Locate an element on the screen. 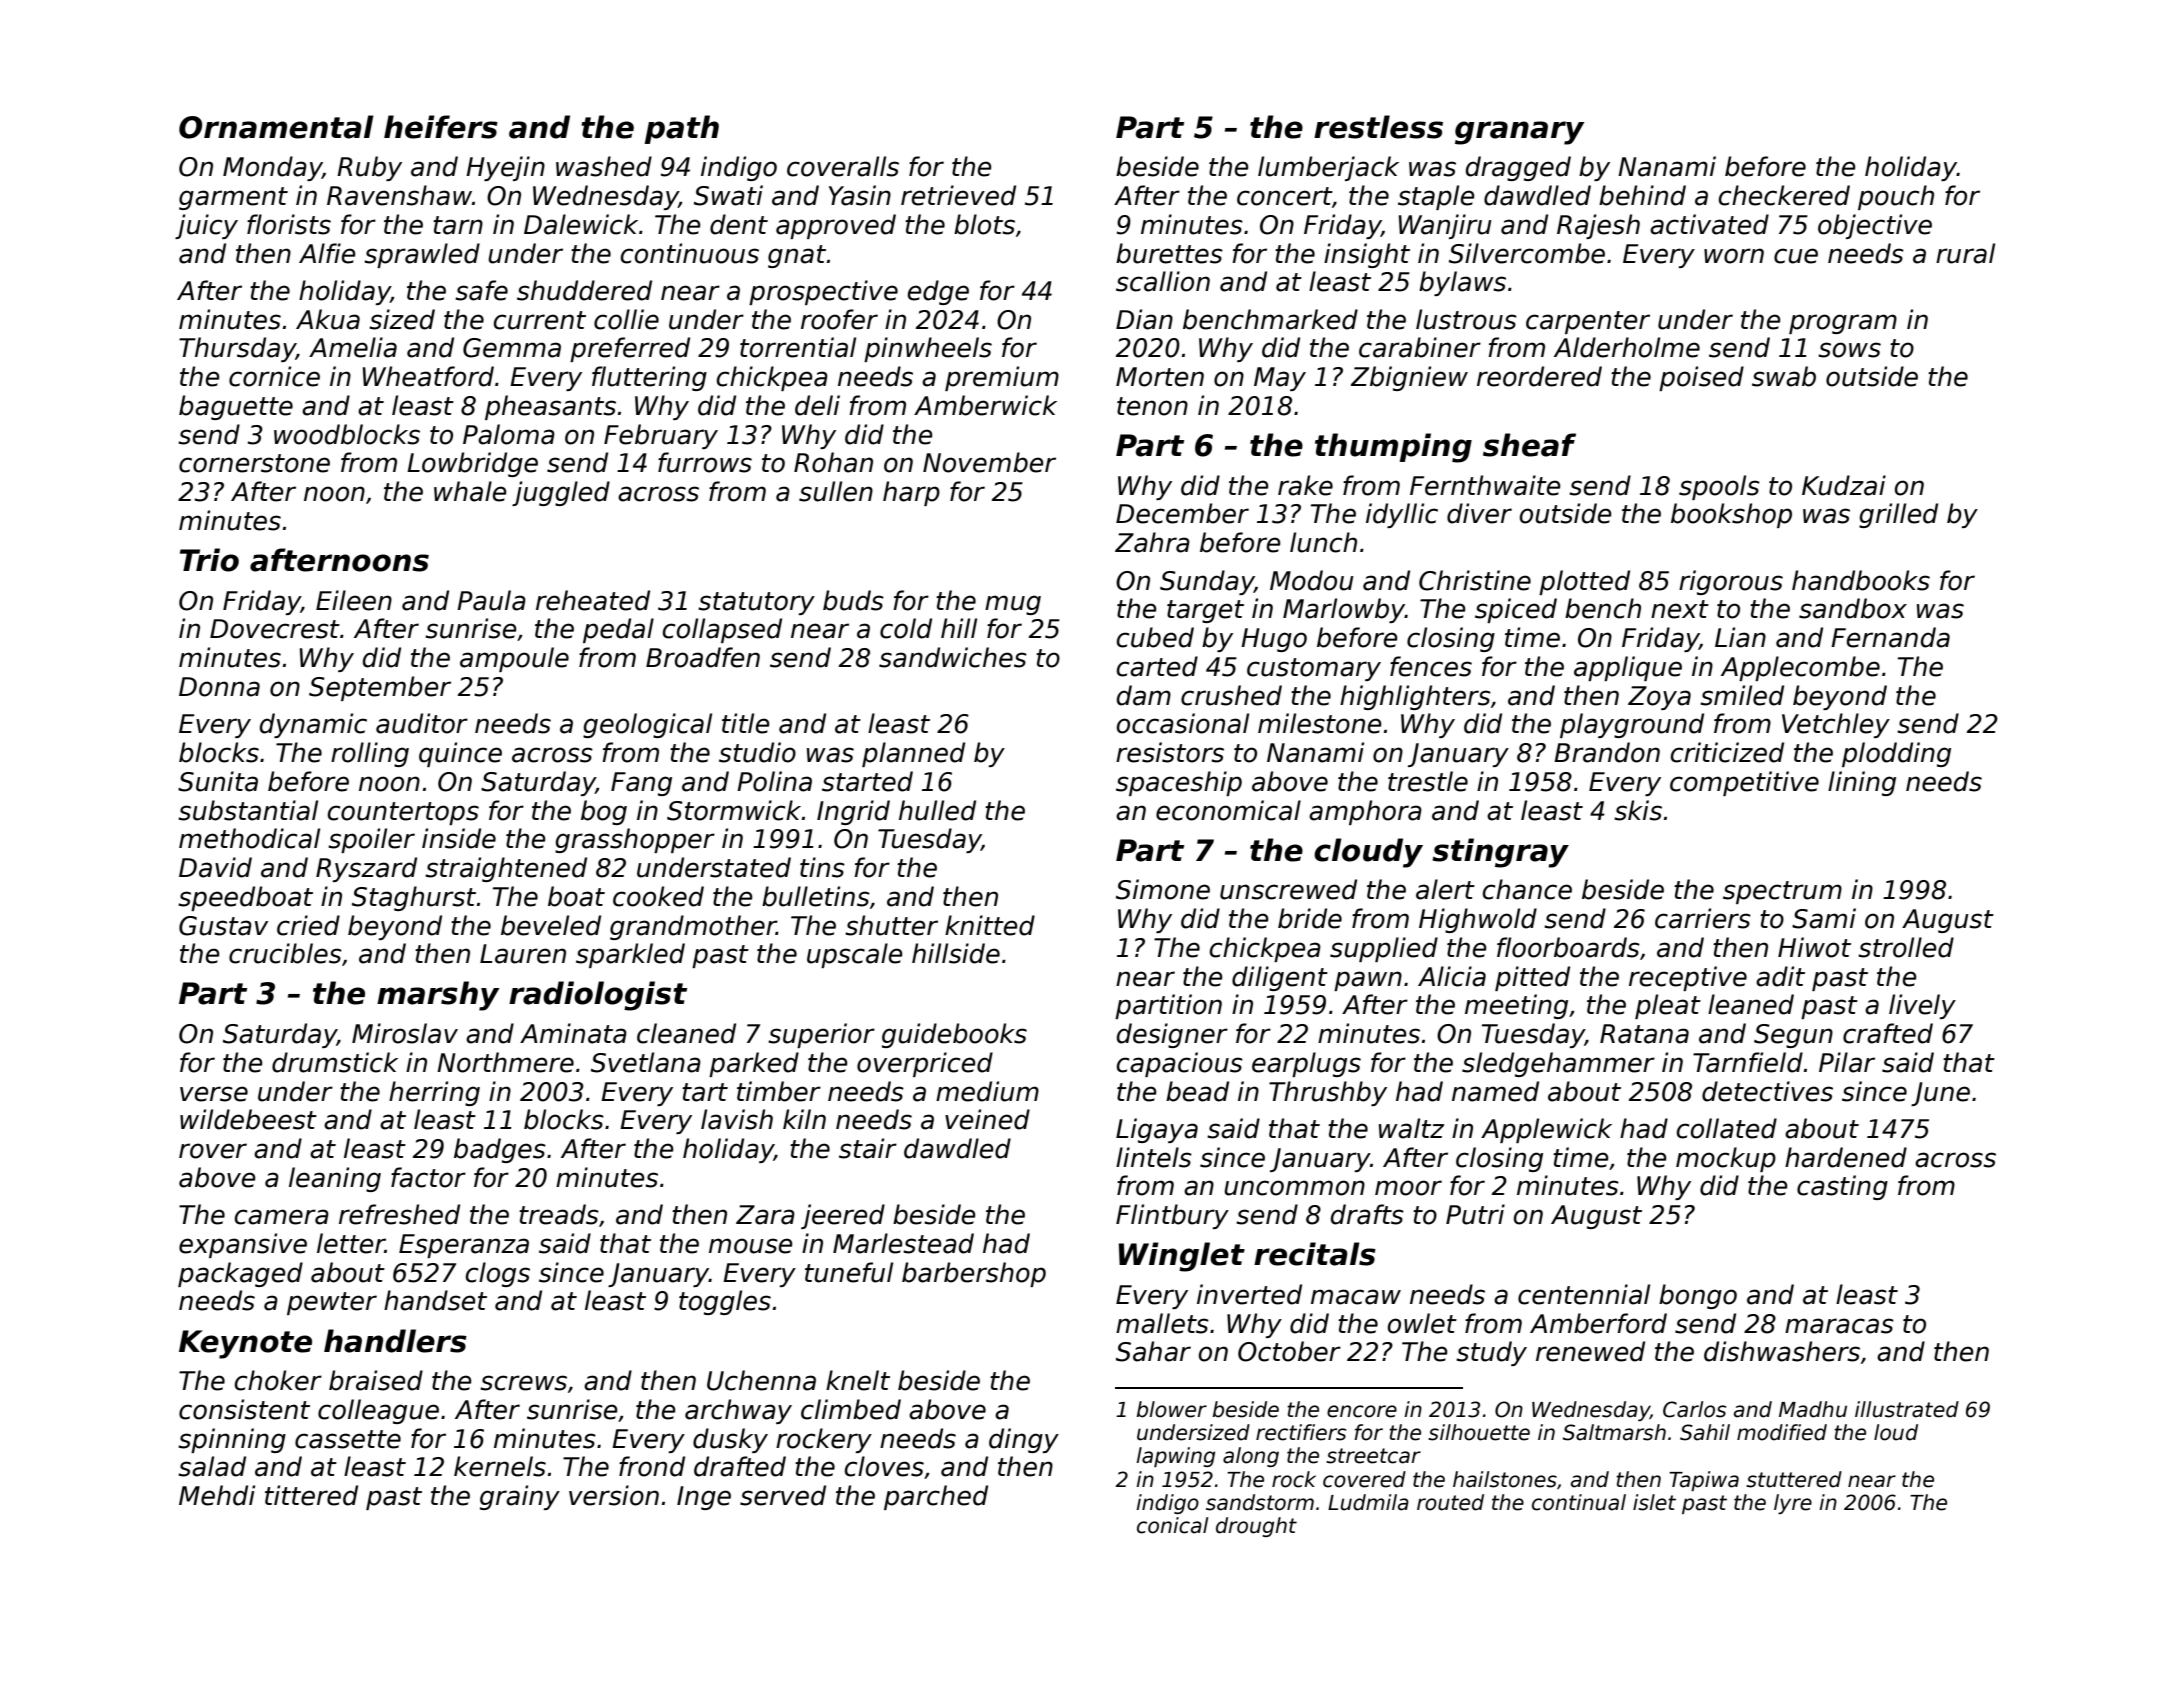  restless is located at coordinates (1378, 127).
